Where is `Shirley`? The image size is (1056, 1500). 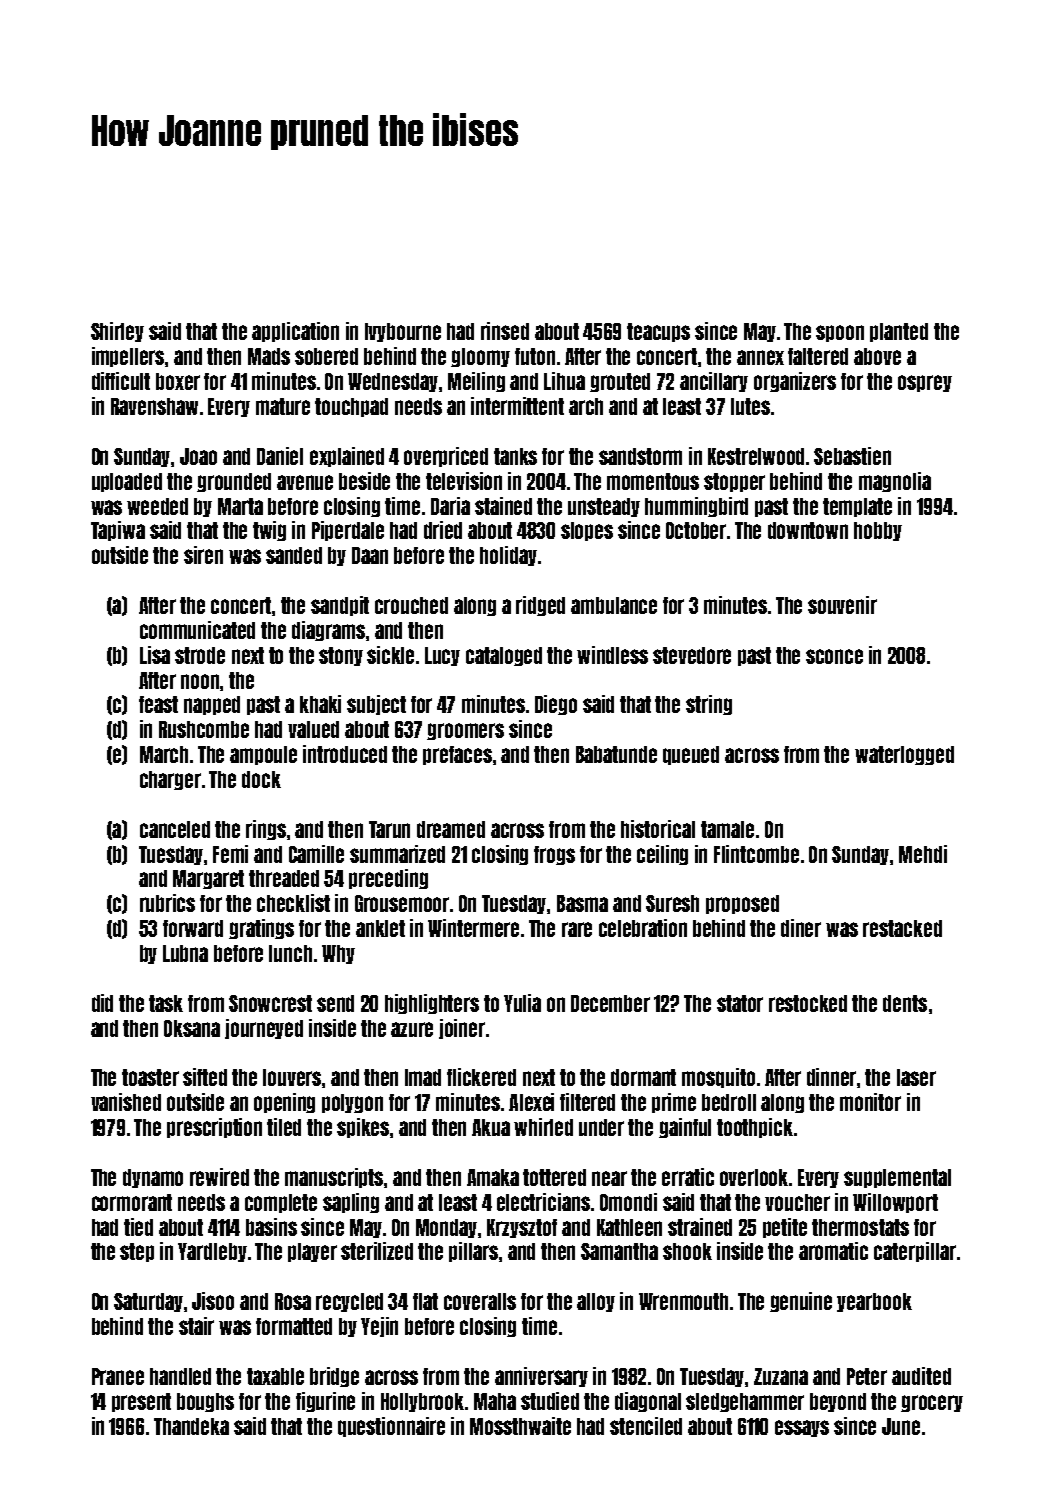
Shirley is located at coordinates (117, 332).
